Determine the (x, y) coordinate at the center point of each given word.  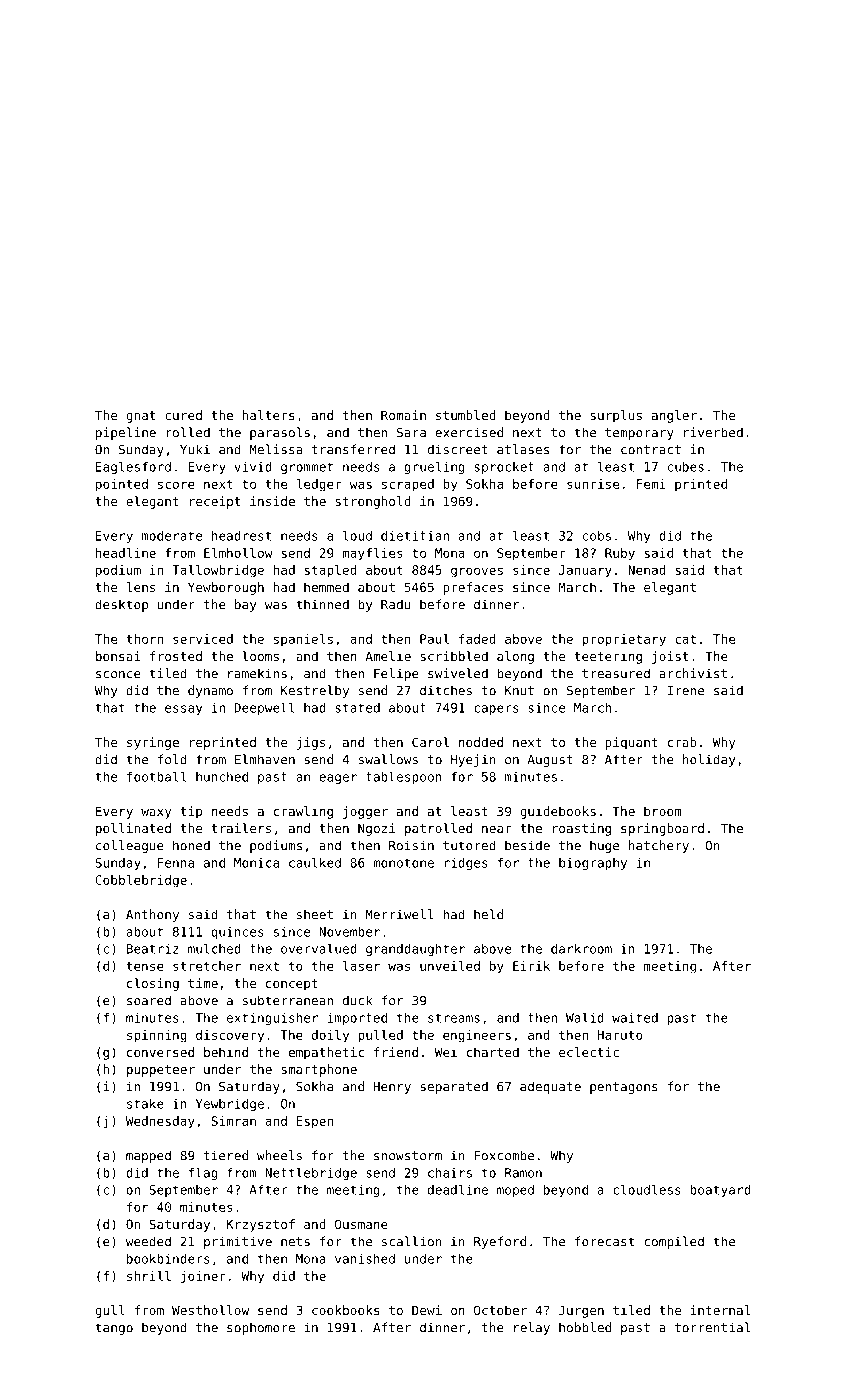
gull (110, 1311)
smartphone (319, 1070)
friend (396, 1052)
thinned (322, 604)
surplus (616, 416)
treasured (616, 673)
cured (183, 415)
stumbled (466, 415)
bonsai (118, 656)
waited (635, 1018)
